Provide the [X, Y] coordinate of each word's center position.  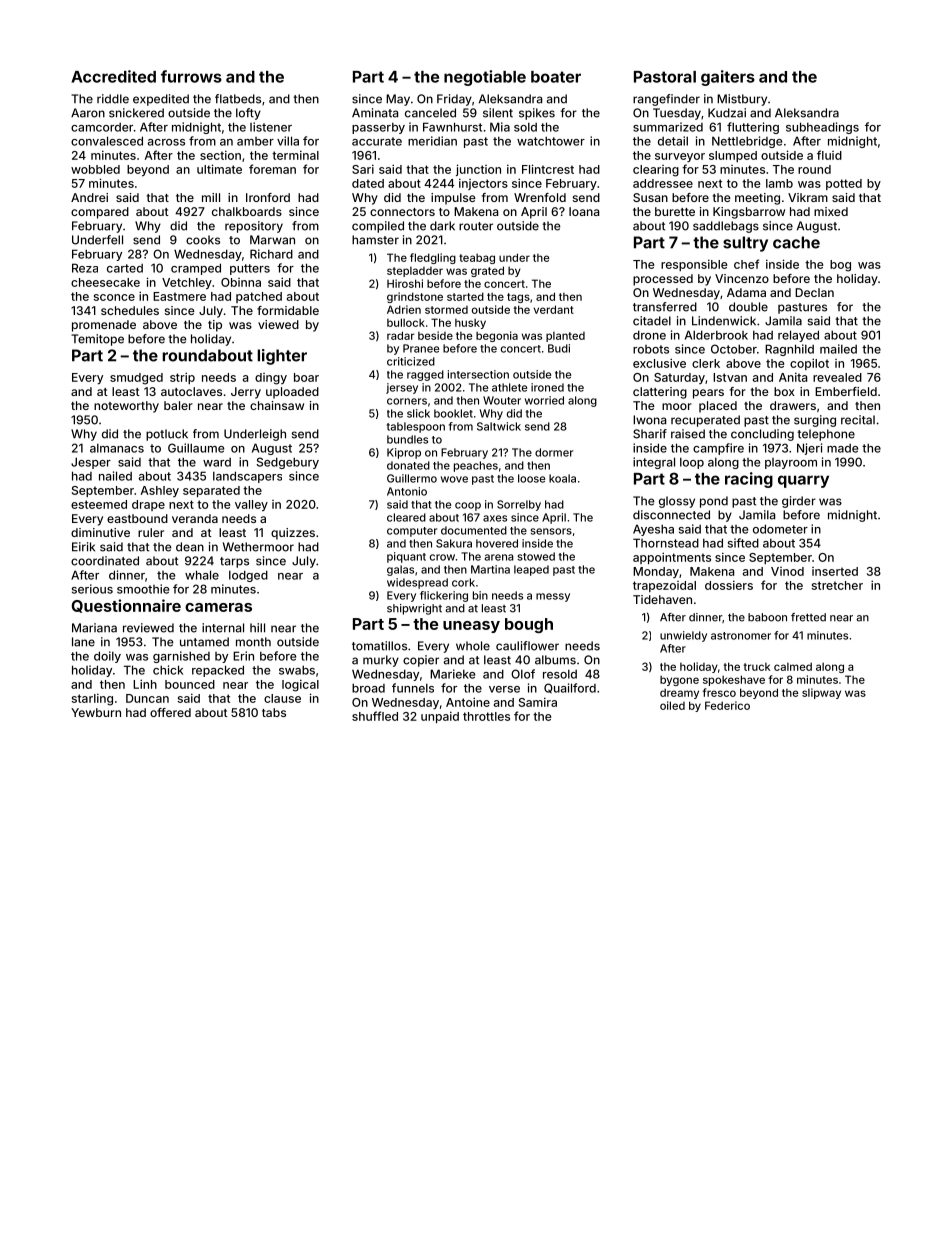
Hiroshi [405, 283]
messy [553, 597]
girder [799, 502]
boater [556, 77]
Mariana [94, 628]
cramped [196, 269]
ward [217, 462]
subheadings [822, 128]
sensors [551, 531]
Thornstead [666, 543]
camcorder [102, 127]
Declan [814, 292]
